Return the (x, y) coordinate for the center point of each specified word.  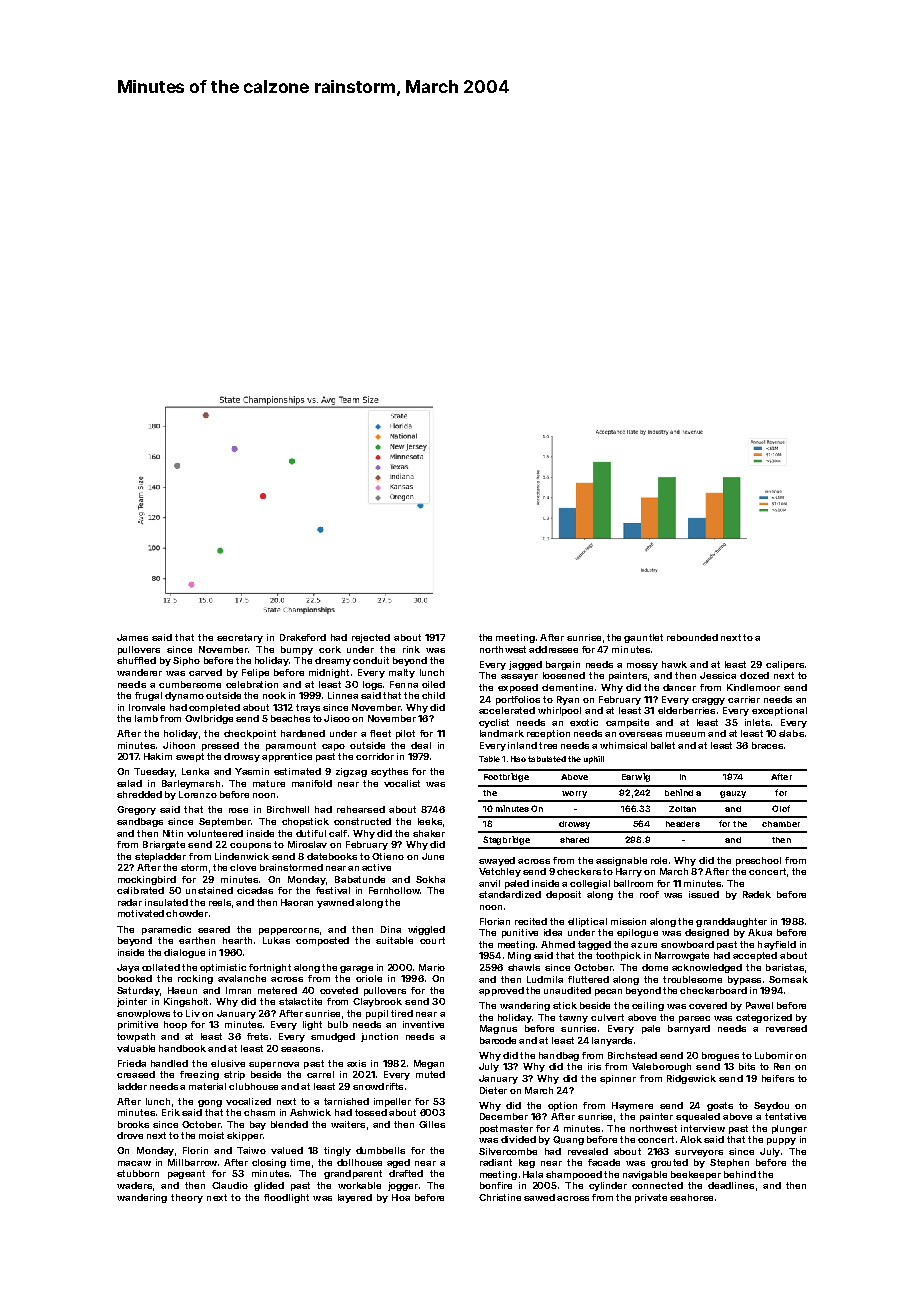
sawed (539, 1197)
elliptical (587, 922)
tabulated (547, 759)
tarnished (346, 1101)
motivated (141, 913)
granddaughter (731, 922)
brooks (133, 1124)
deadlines (731, 1185)
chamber (781, 824)
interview (703, 1128)
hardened (303, 733)
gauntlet (643, 638)
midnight (329, 673)
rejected (371, 638)
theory (187, 1198)
